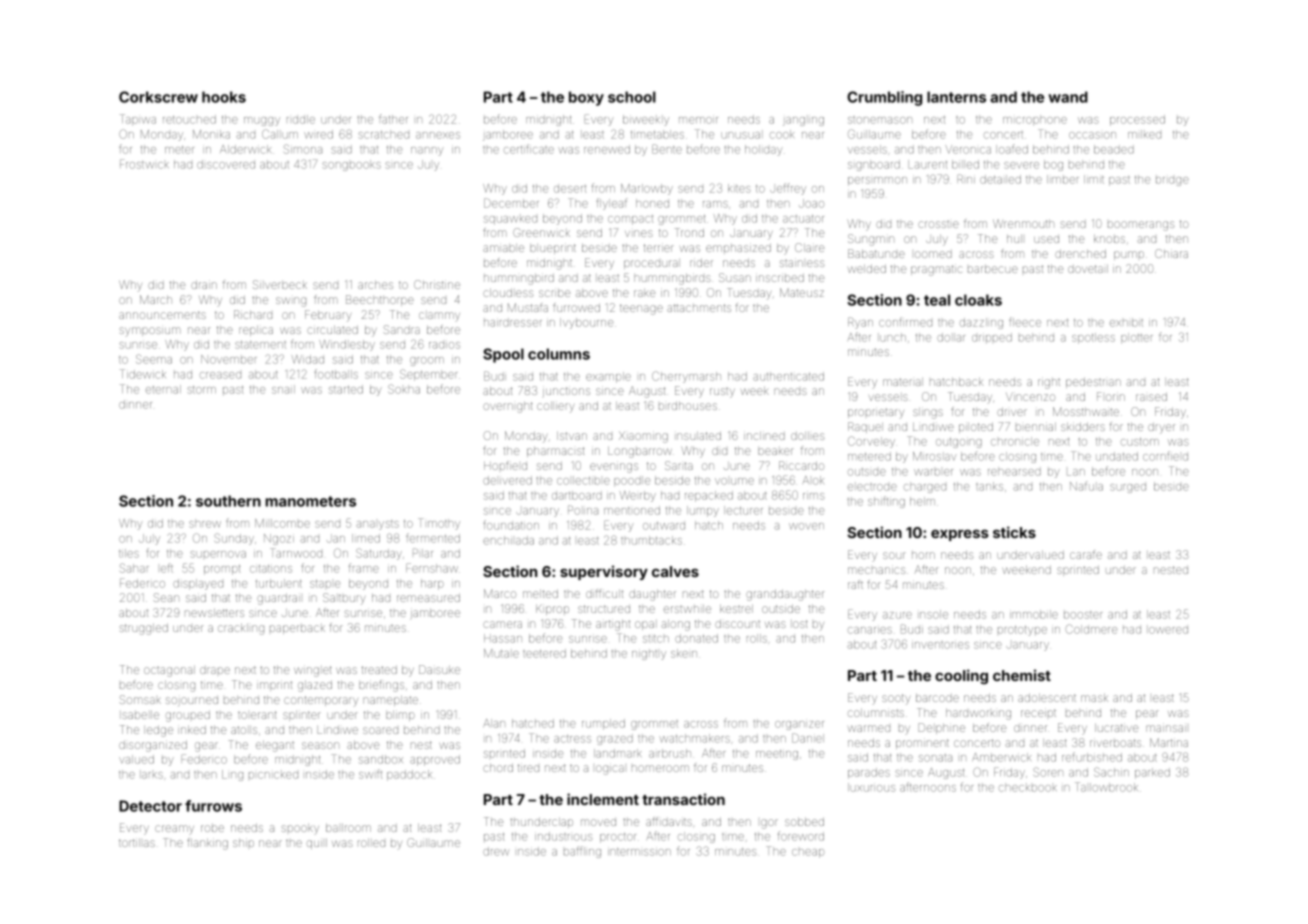  Describe the element at coordinates (152, 775) in the screenshot. I see `larks` at that location.
